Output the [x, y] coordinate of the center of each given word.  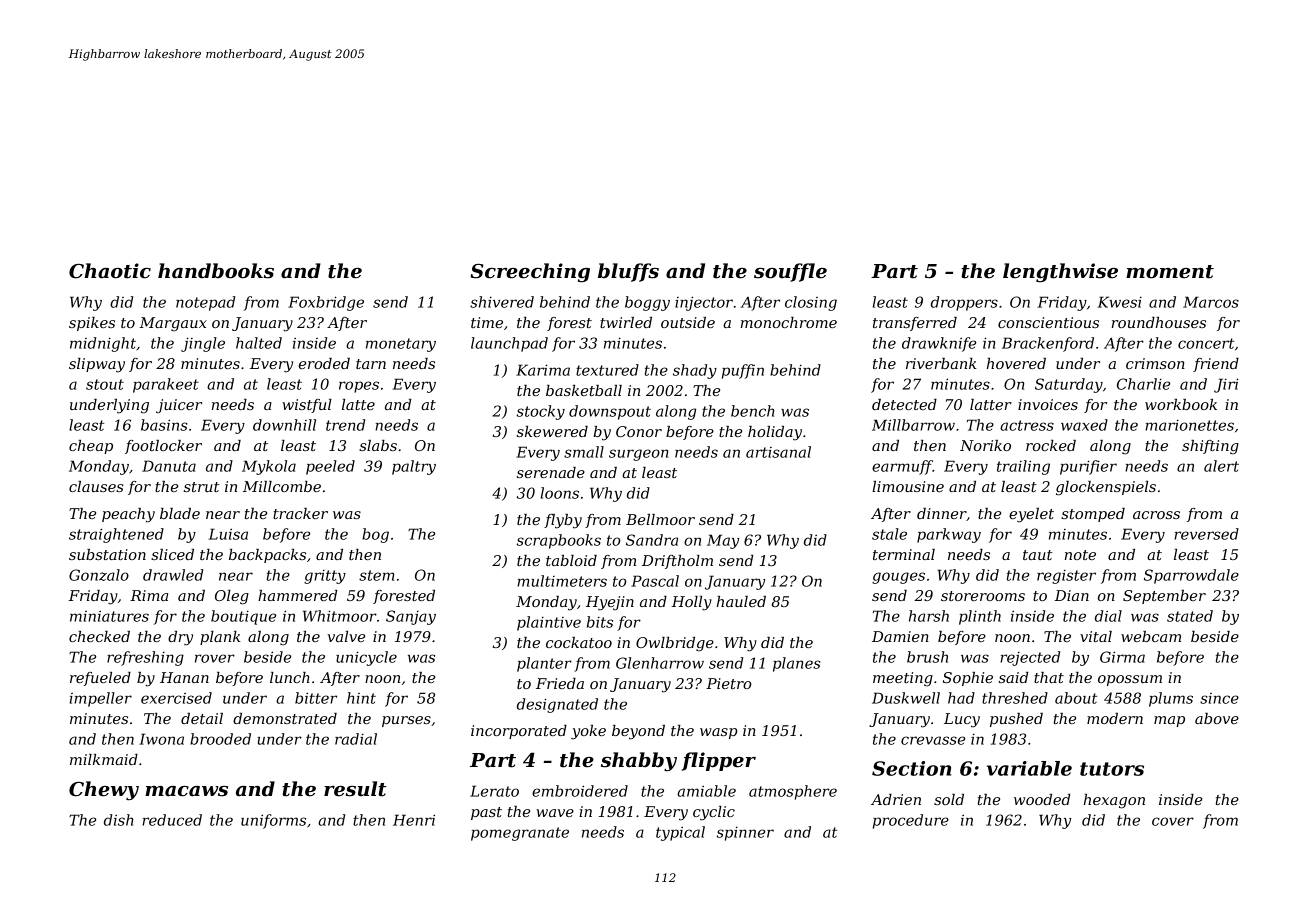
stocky [541, 412]
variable [1029, 768]
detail [202, 718]
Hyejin [610, 603]
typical [680, 833]
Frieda [560, 683]
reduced [172, 820]
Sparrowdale [1191, 576]
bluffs [628, 272]
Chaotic [110, 271]
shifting [1210, 447]
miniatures [109, 616]
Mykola [269, 467]
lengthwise [1060, 273]
